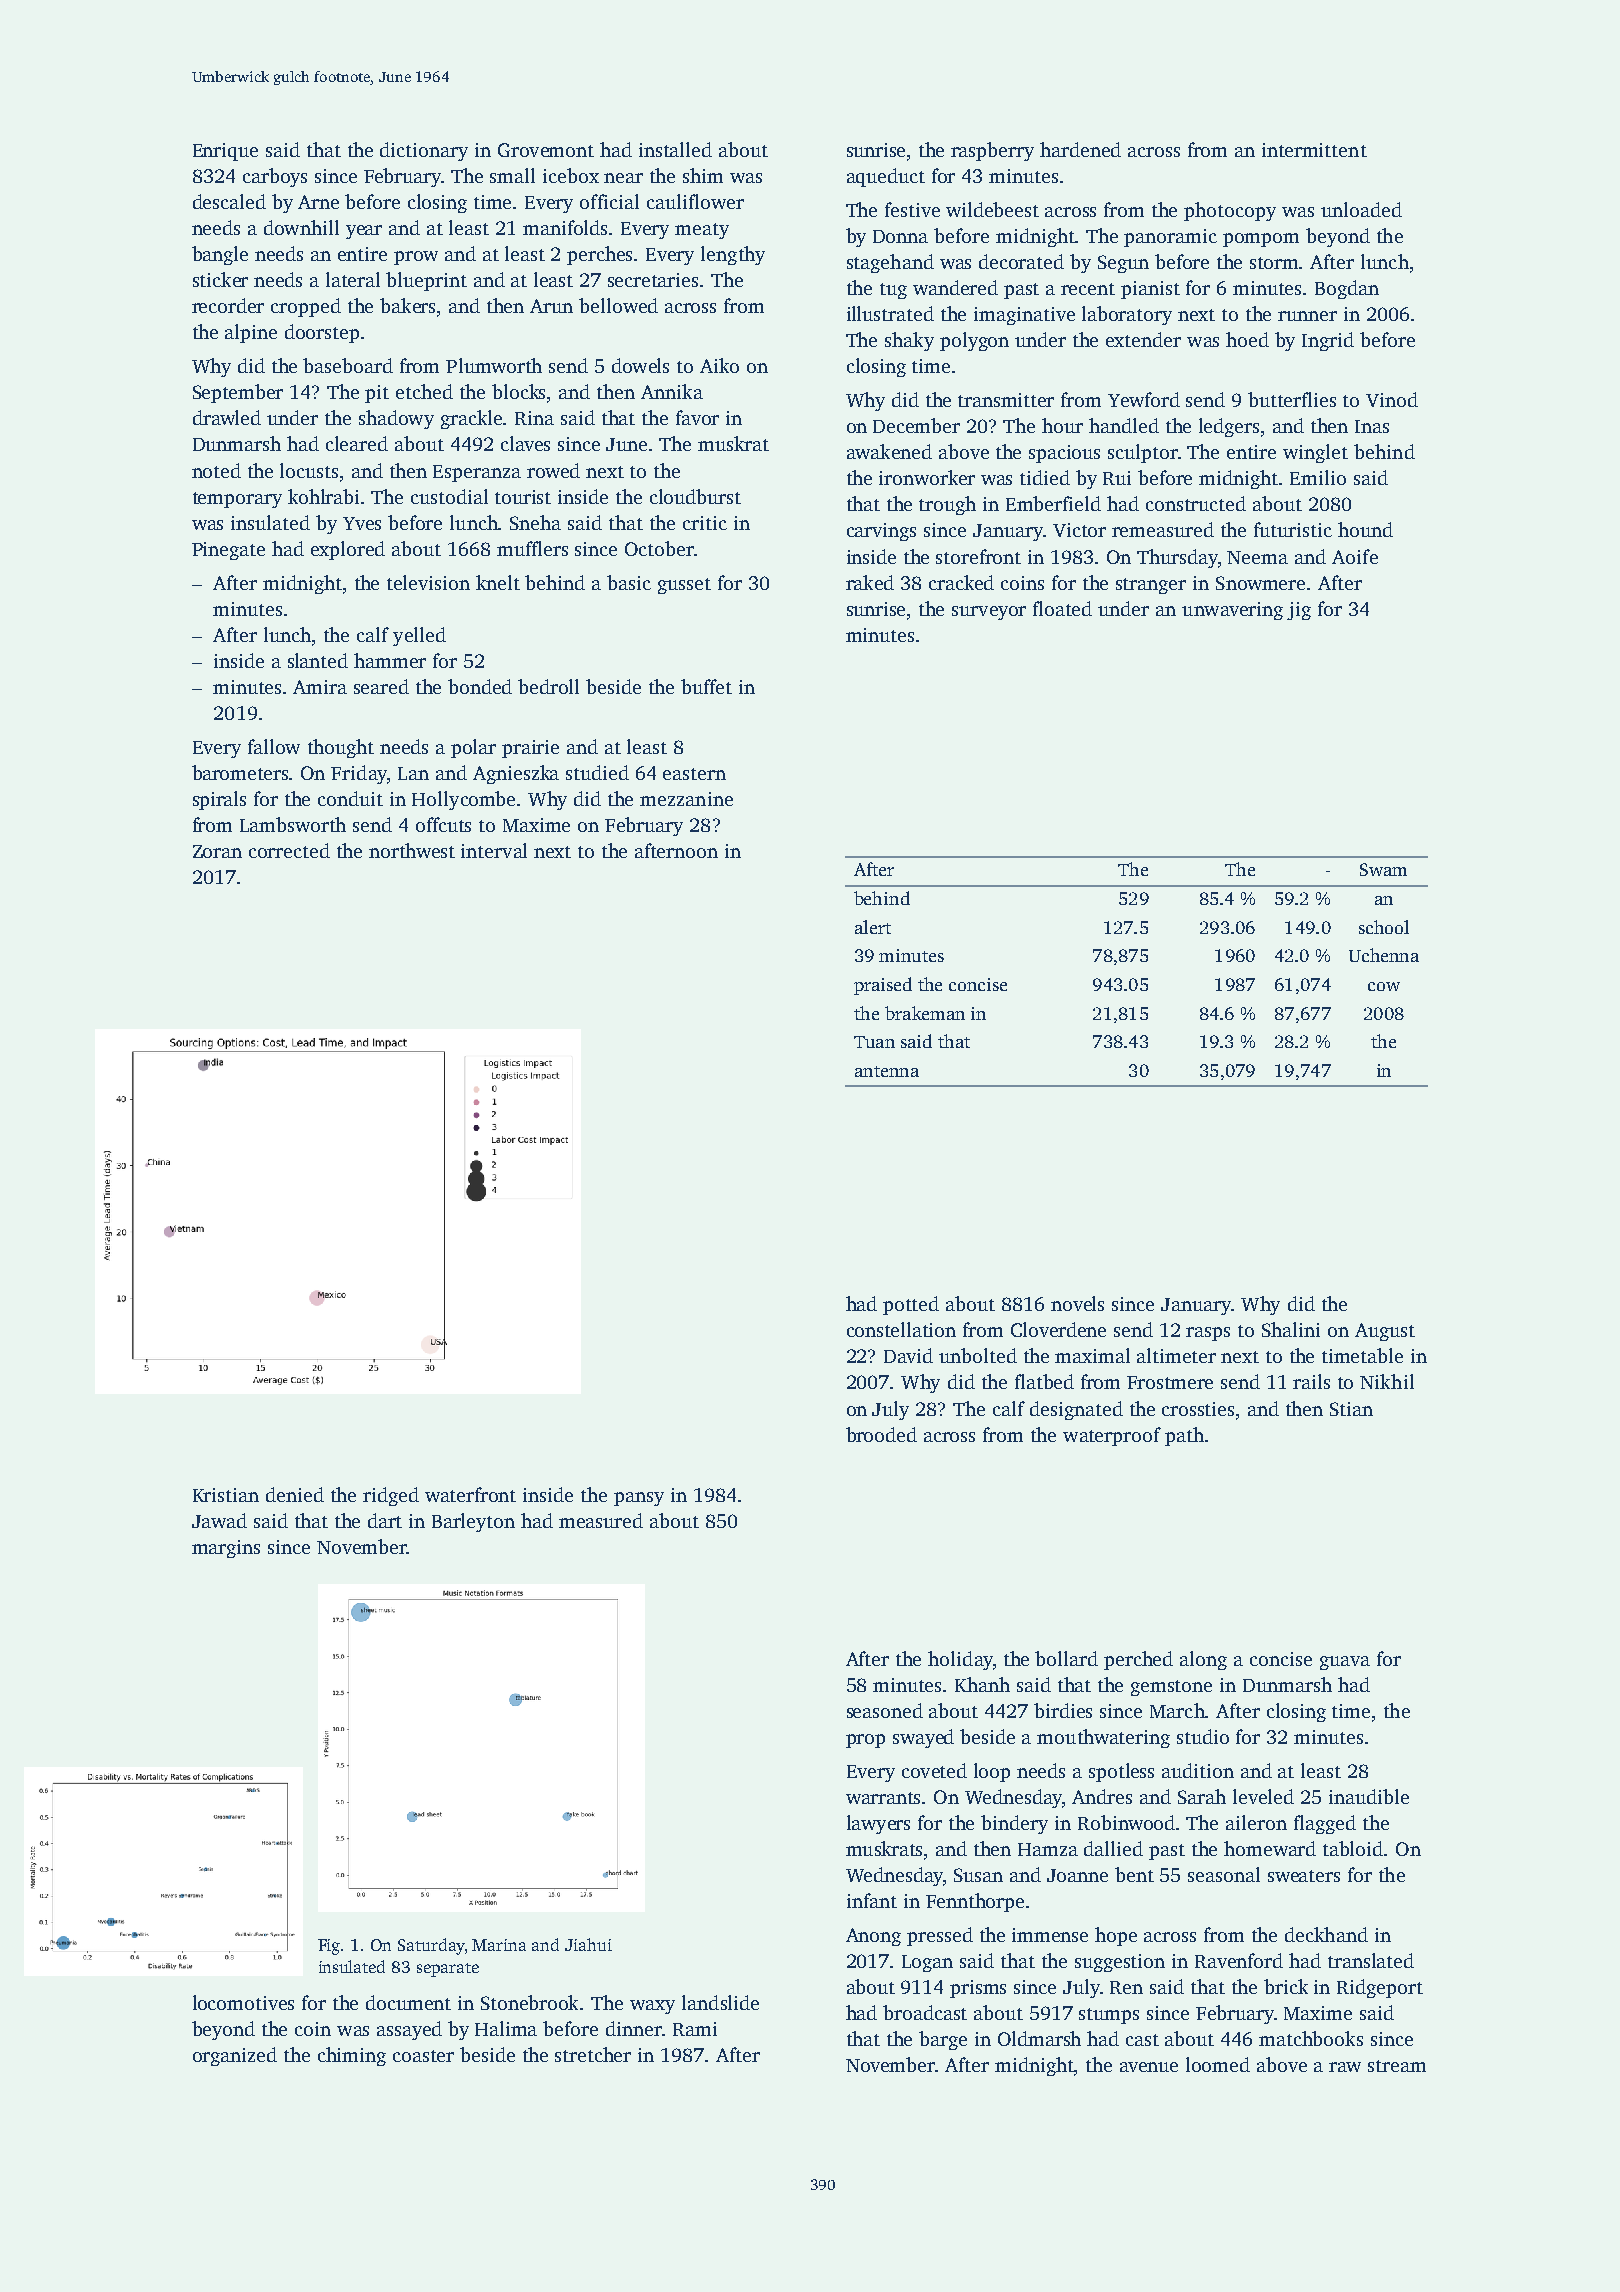  I want to click on Zoran, so click(217, 851).
